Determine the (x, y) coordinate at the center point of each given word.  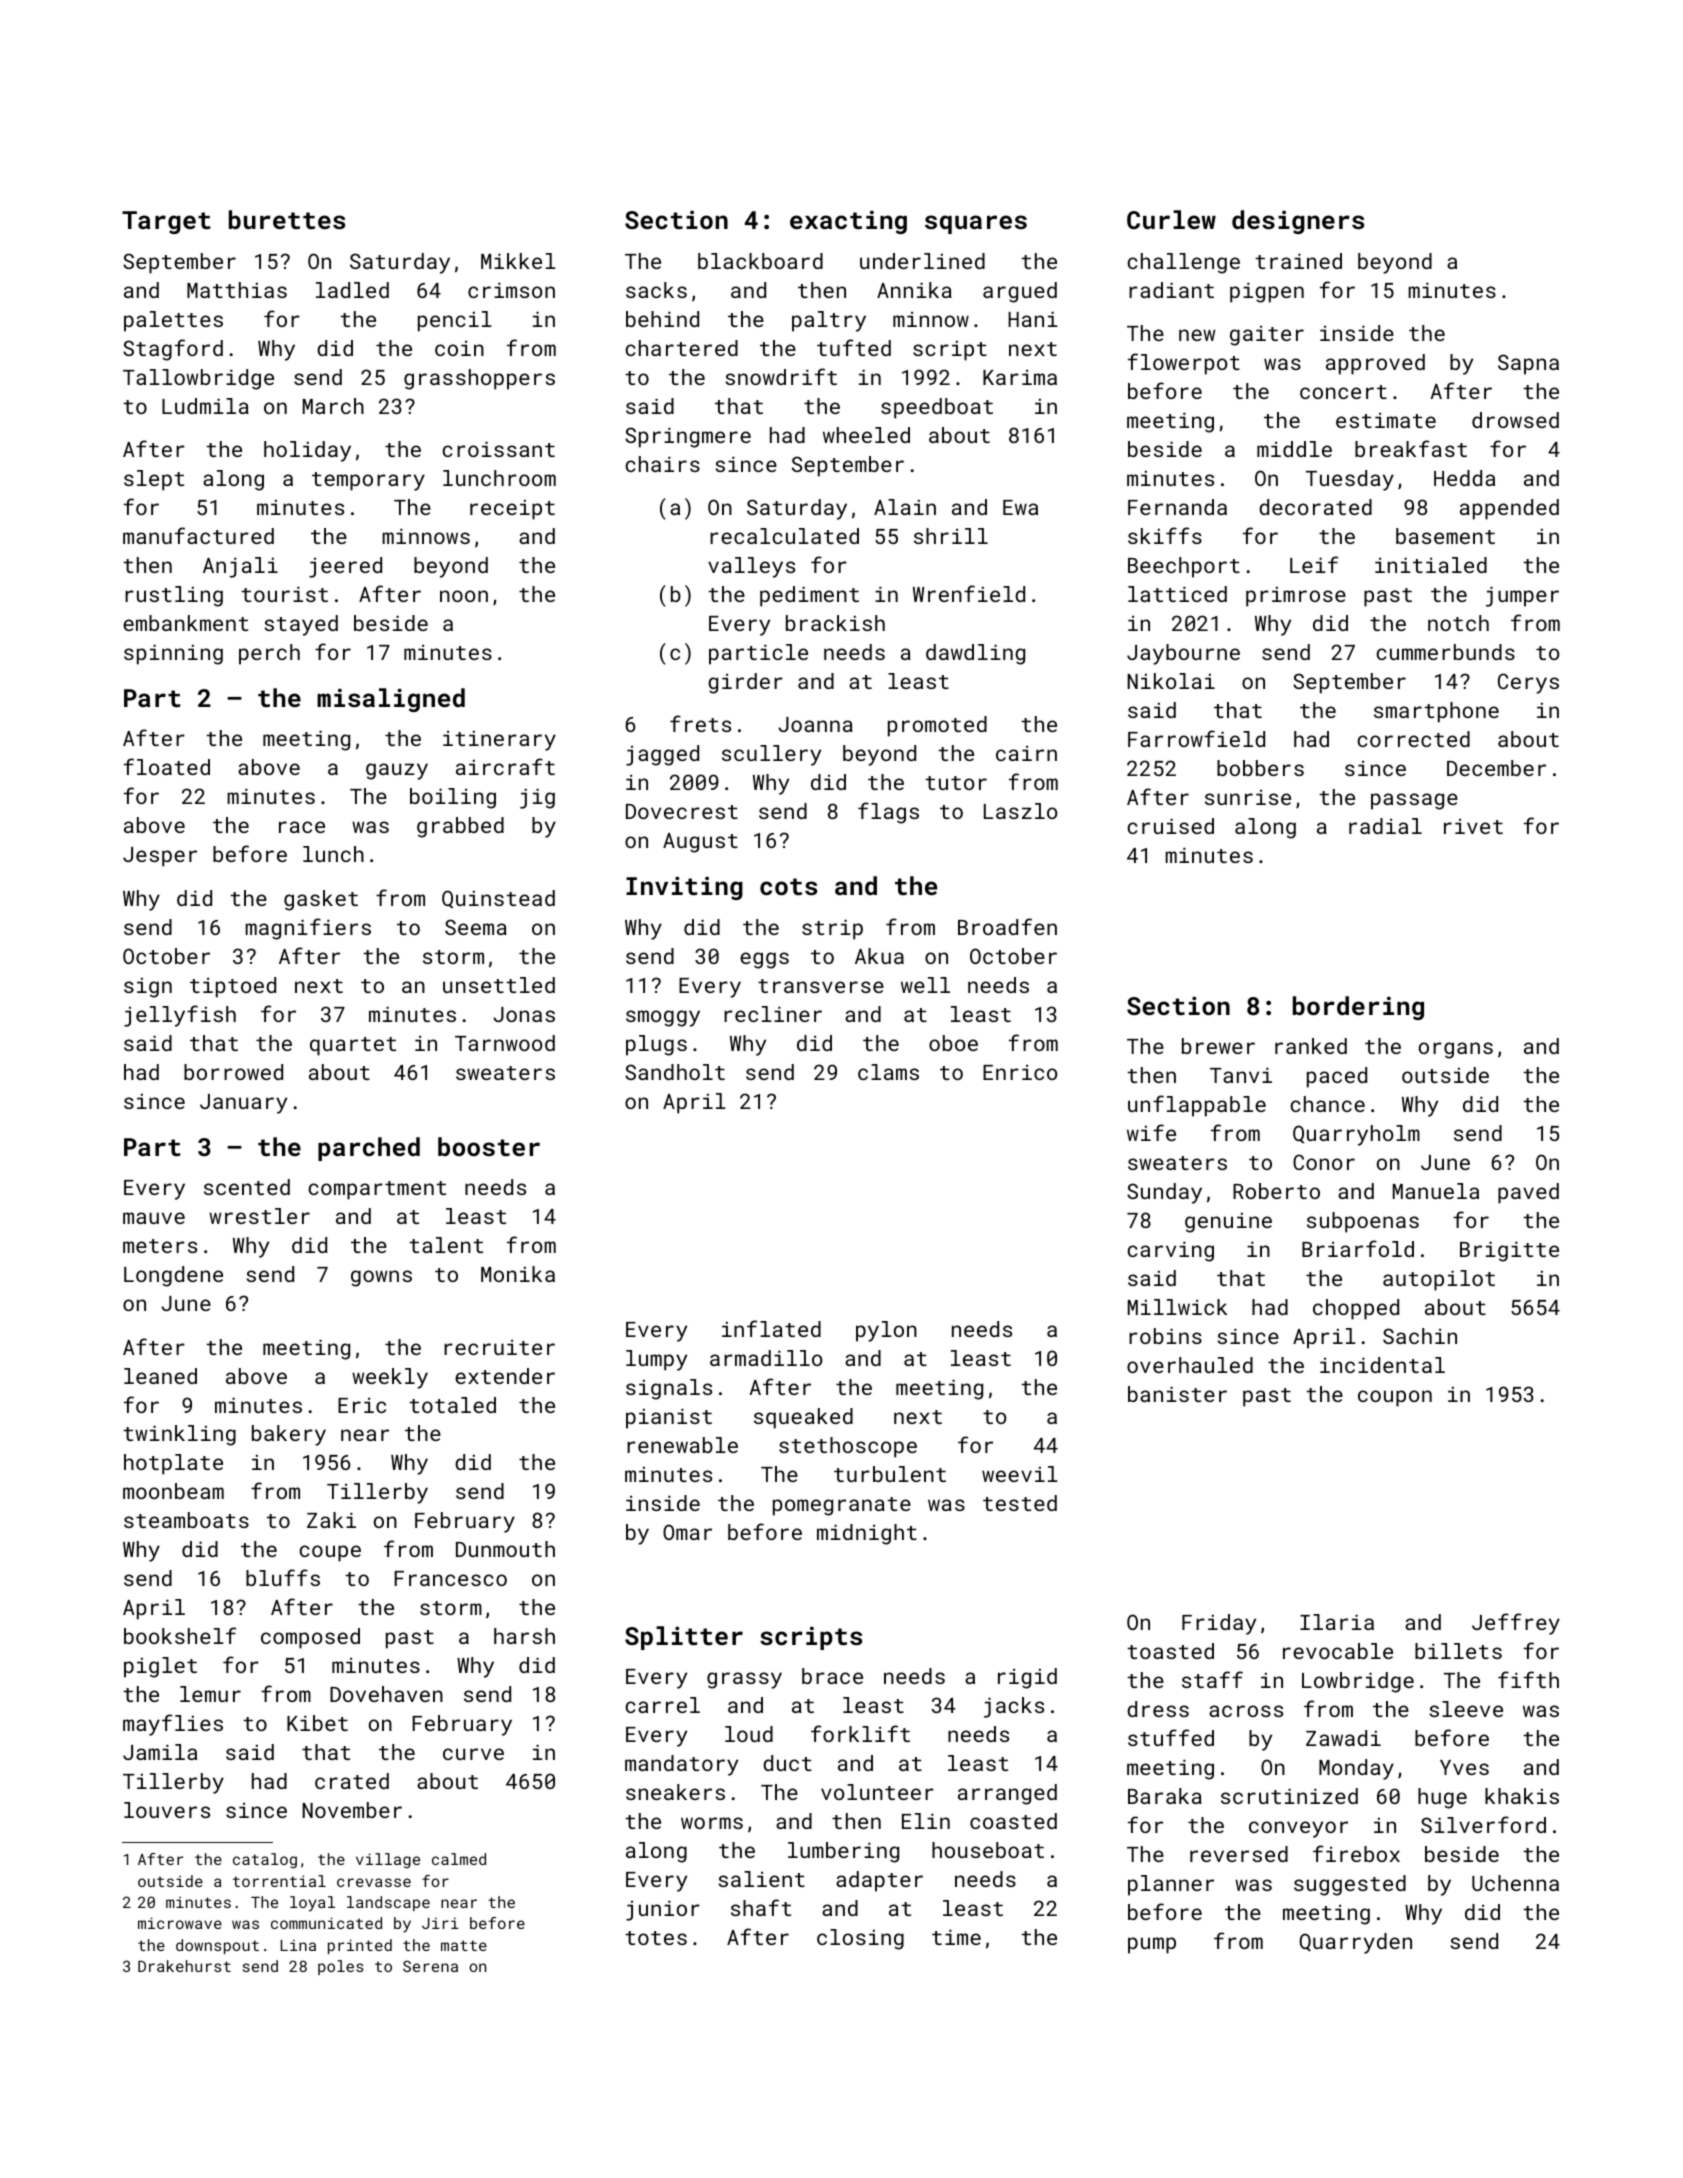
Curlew (1171, 219)
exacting (848, 222)
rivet (1473, 826)
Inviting (684, 888)
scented (247, 1187)
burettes (287, 219)
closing (860, 1939)
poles (340, 1967)
